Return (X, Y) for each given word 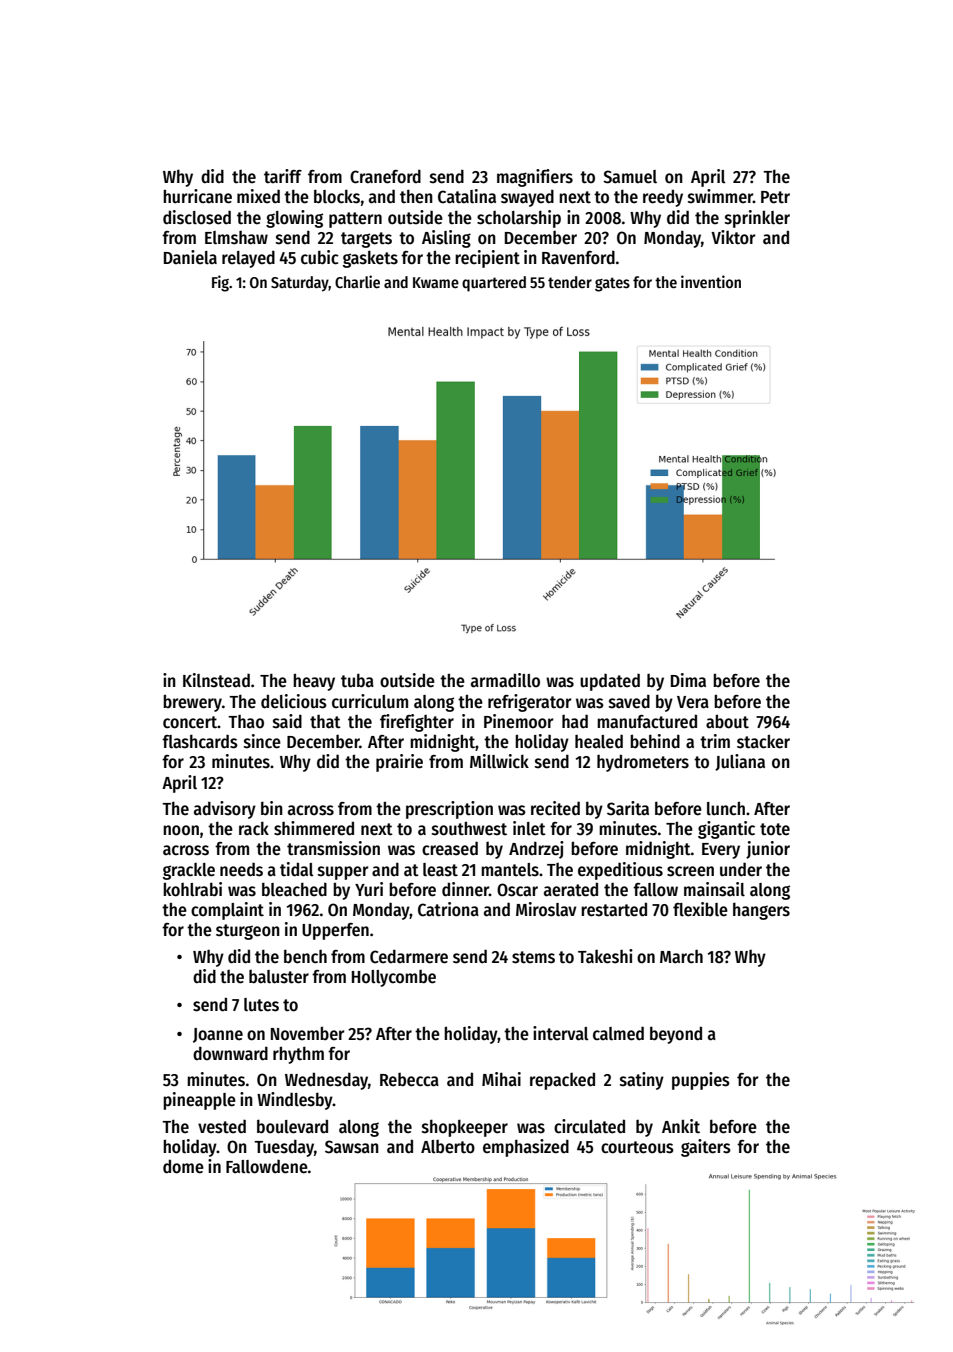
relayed (248, 259)
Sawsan (352, 1147)
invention (711, 281)
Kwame (436, 282)
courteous (637, 1147)
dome (183, 1166)
